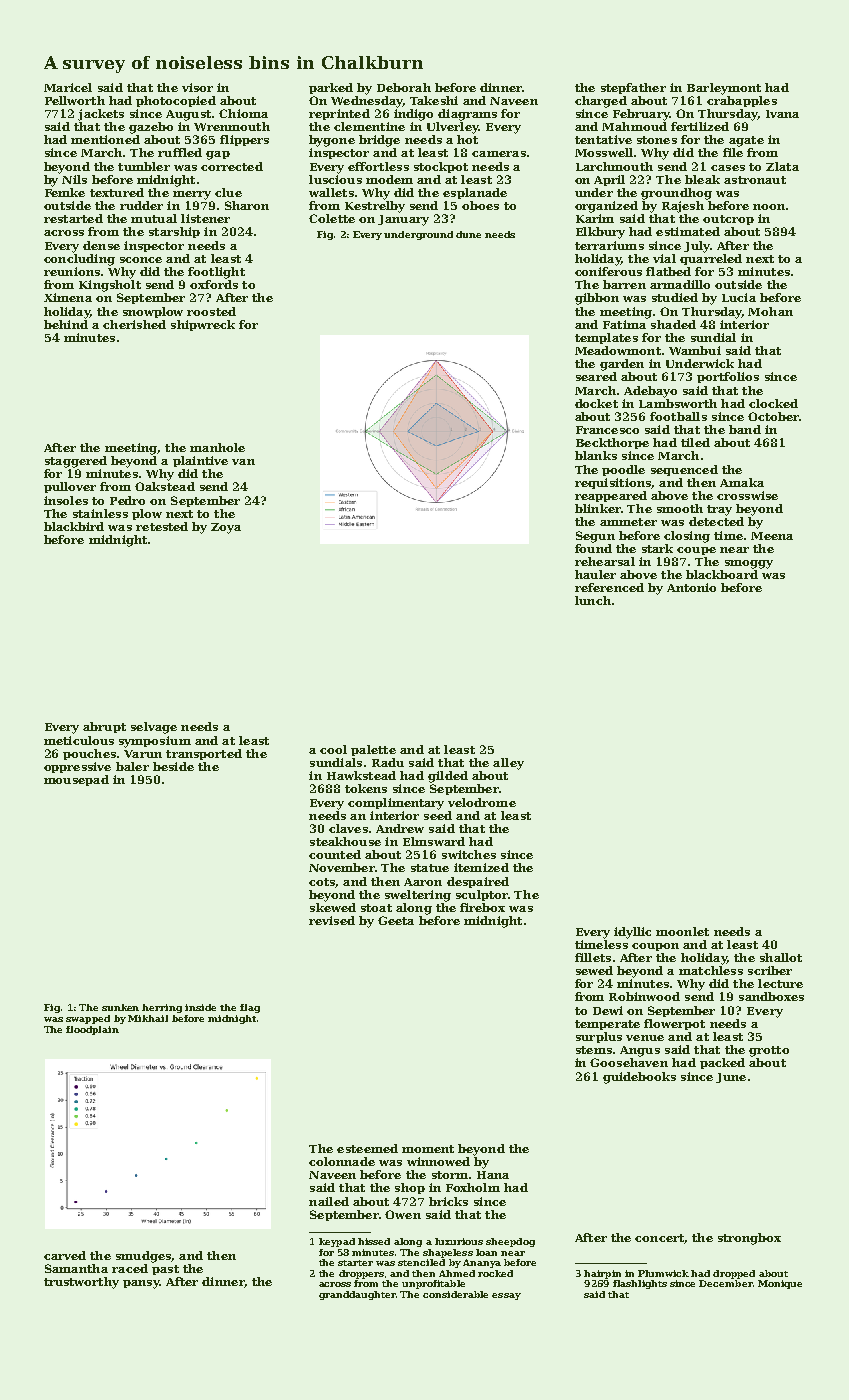 The image size is (849, 1400). Describe the element at coordinates (508, 764) in the screenshot. I see `alley` at that location.
